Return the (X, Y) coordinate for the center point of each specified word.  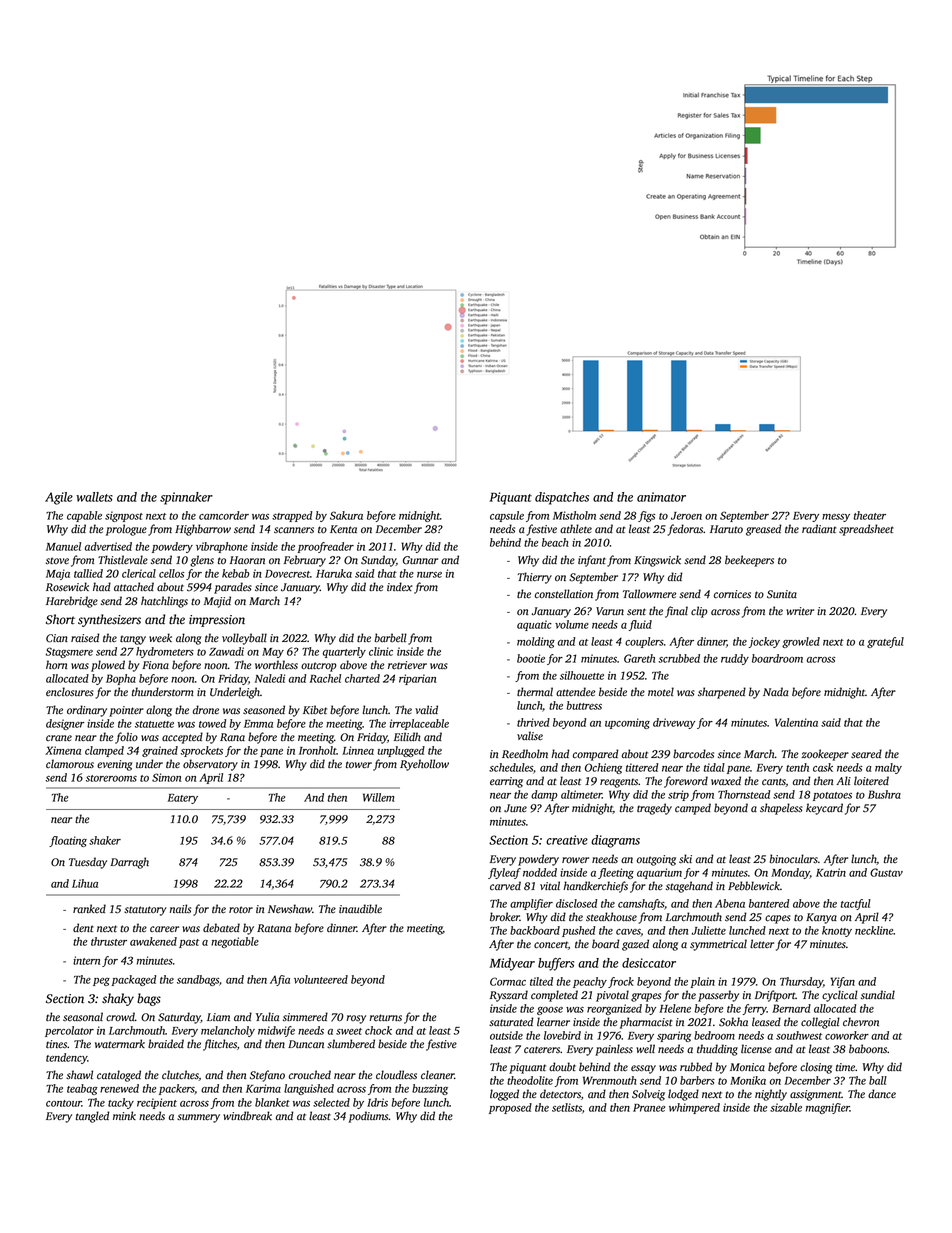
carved (505, 885)
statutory (145, 911)
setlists (567, 1107)
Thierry (534, 578)
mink (124, 1115)
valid (426, 709)
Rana (232, 737)
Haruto (726, 529)
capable (84, 516)
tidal (714, 767)
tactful (856, 904)
